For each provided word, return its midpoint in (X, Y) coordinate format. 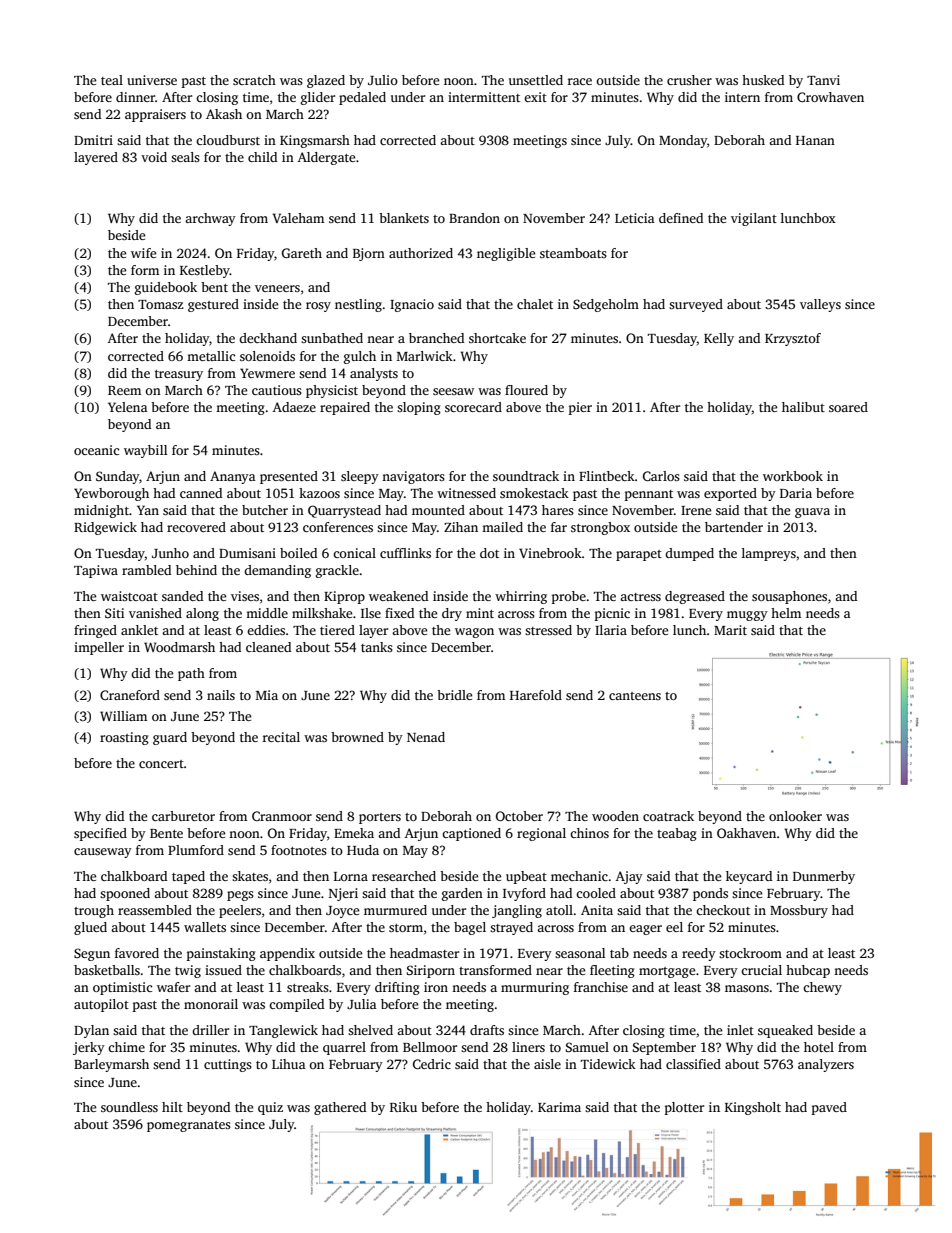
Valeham (298, 218)
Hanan (815, 140)
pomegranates (189, 1126)
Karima (559, 1107)
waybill (145, 451)
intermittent (484, 97)
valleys (820, 305)
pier (580, 408)
